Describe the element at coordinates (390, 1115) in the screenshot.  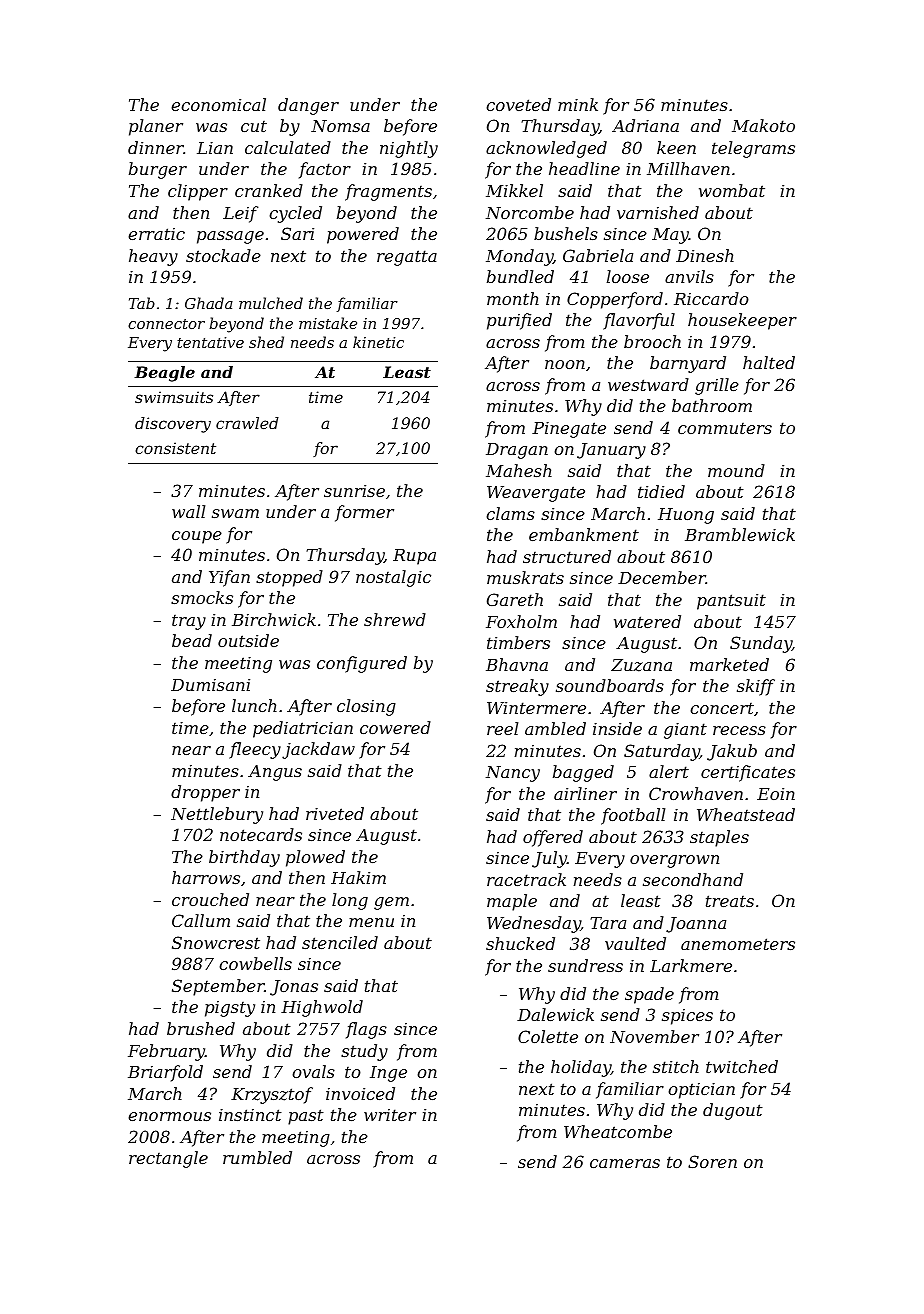
I see `writer` at that location.
